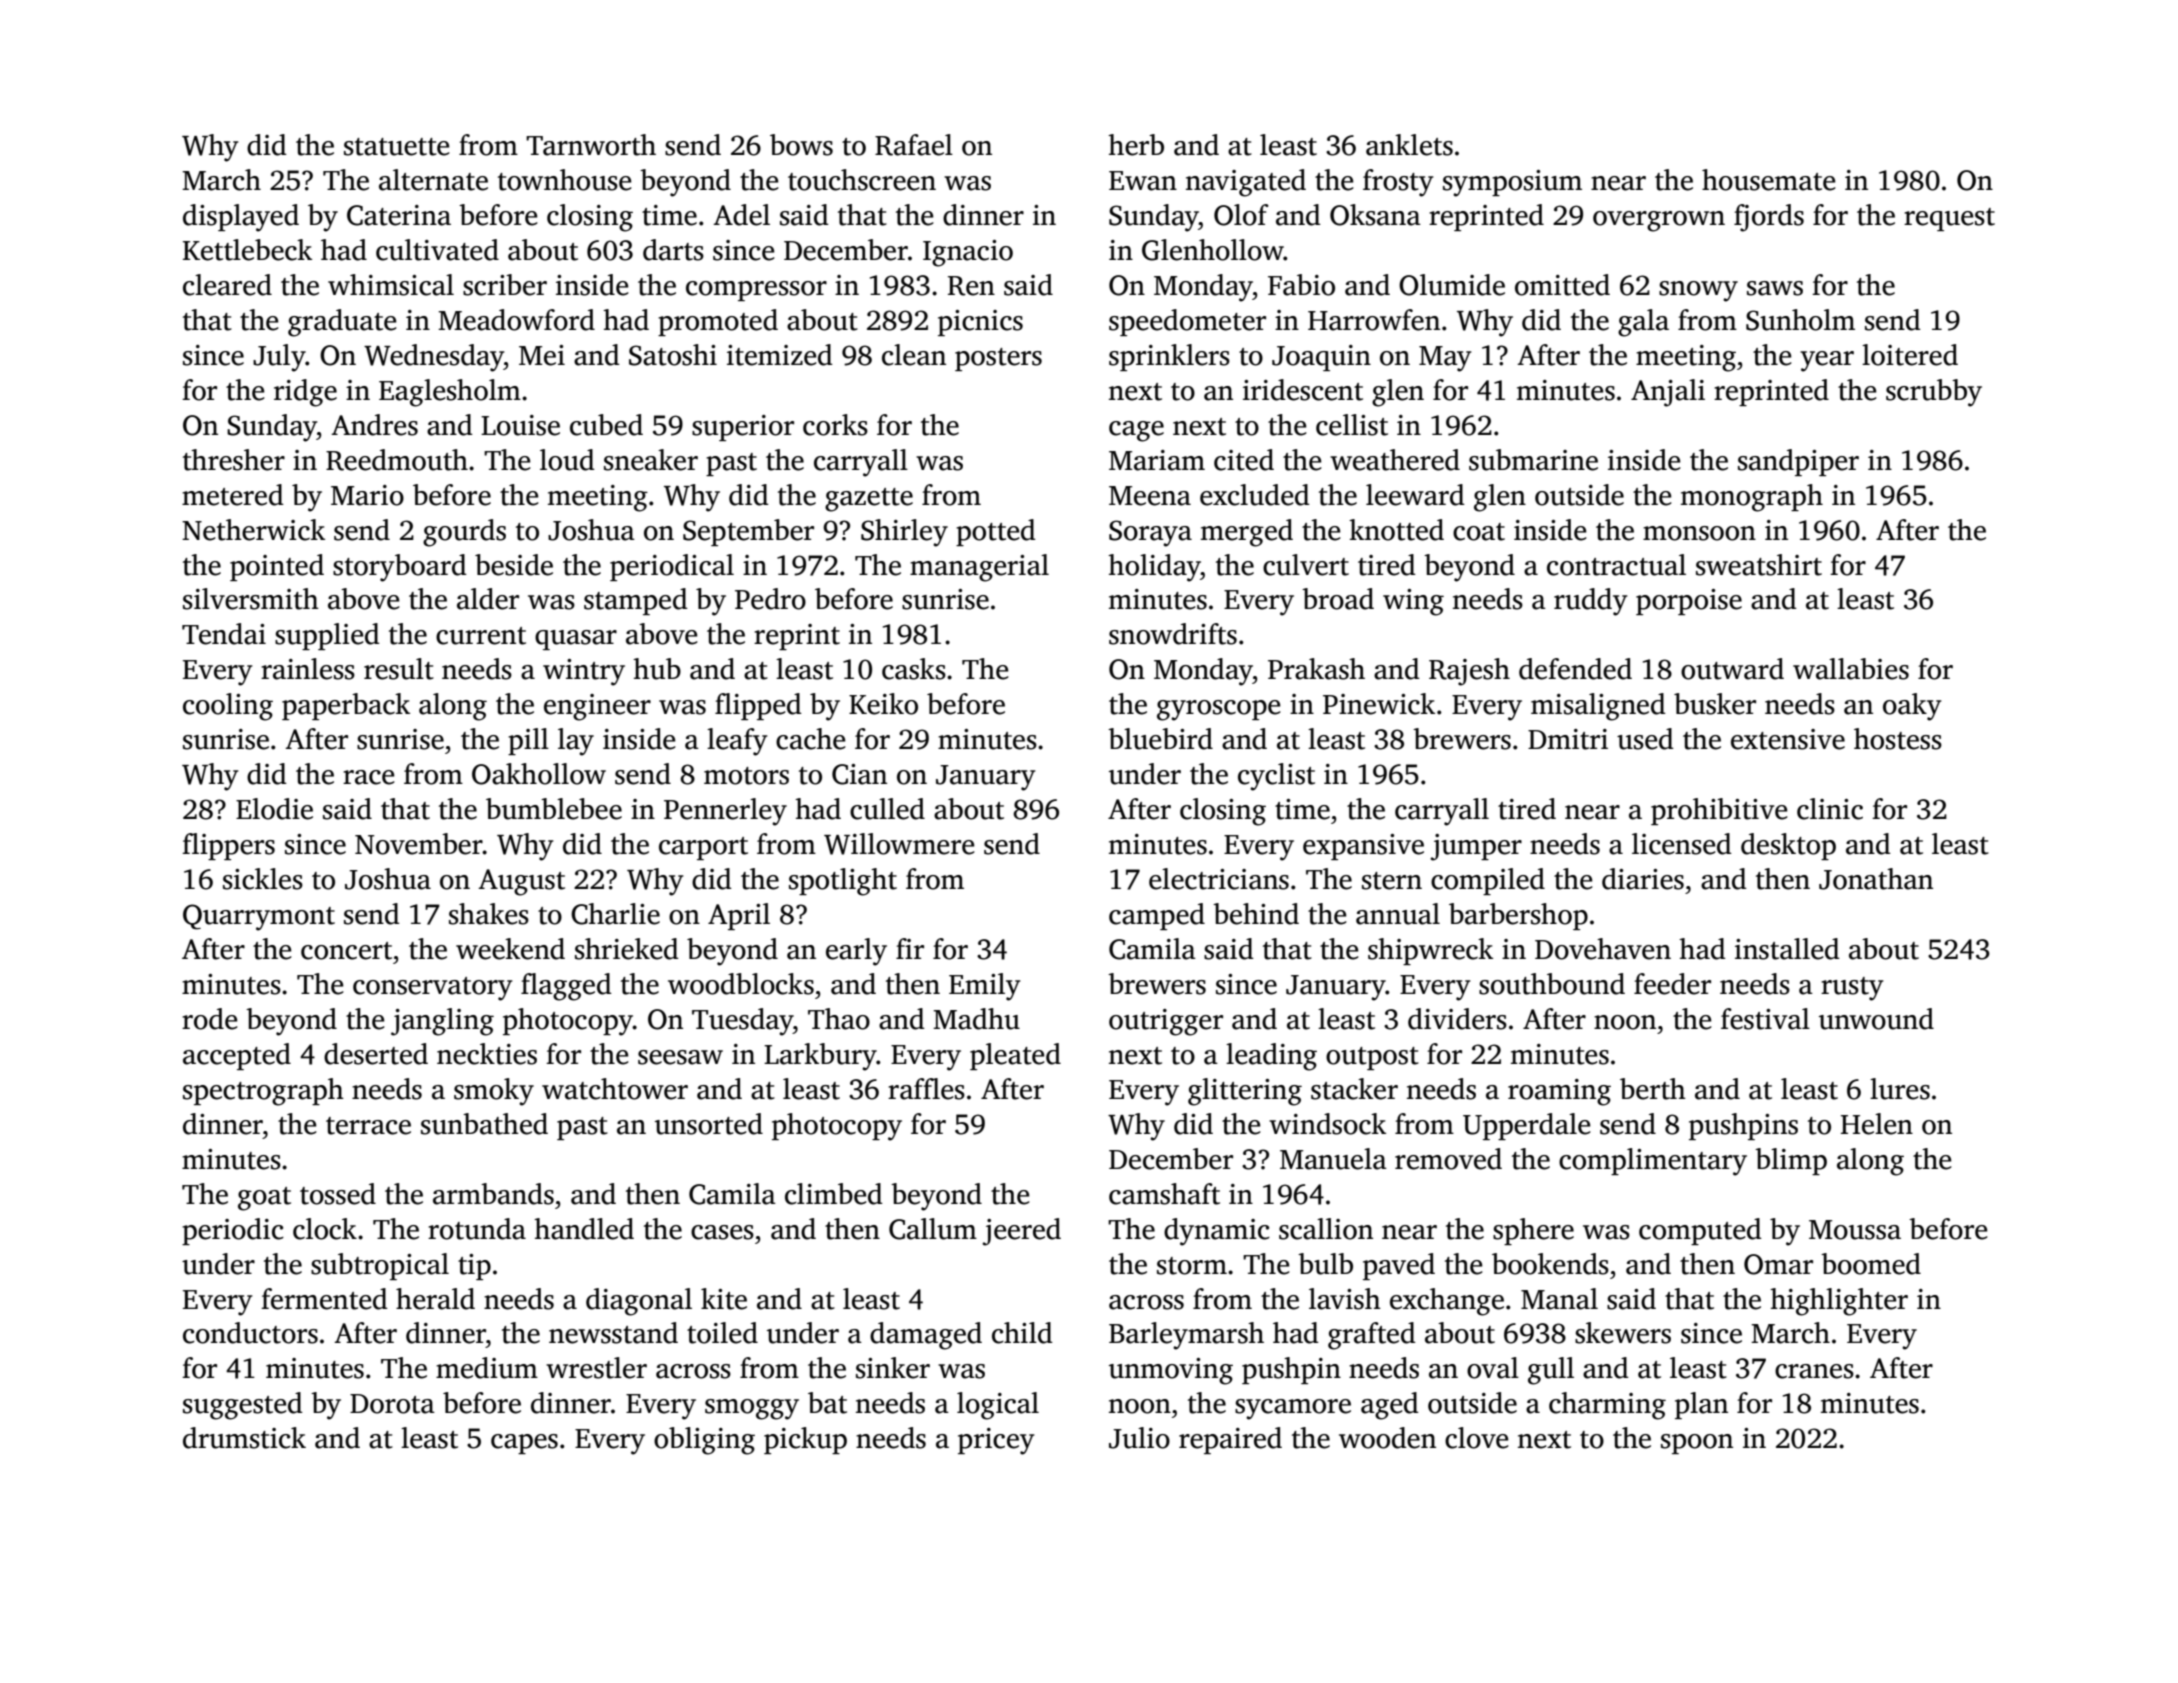 The height and width of the screenshot is (1683, 2178). Describe the element at coordinates (998, 359) in the screenshot. I see `posters` at that location.
